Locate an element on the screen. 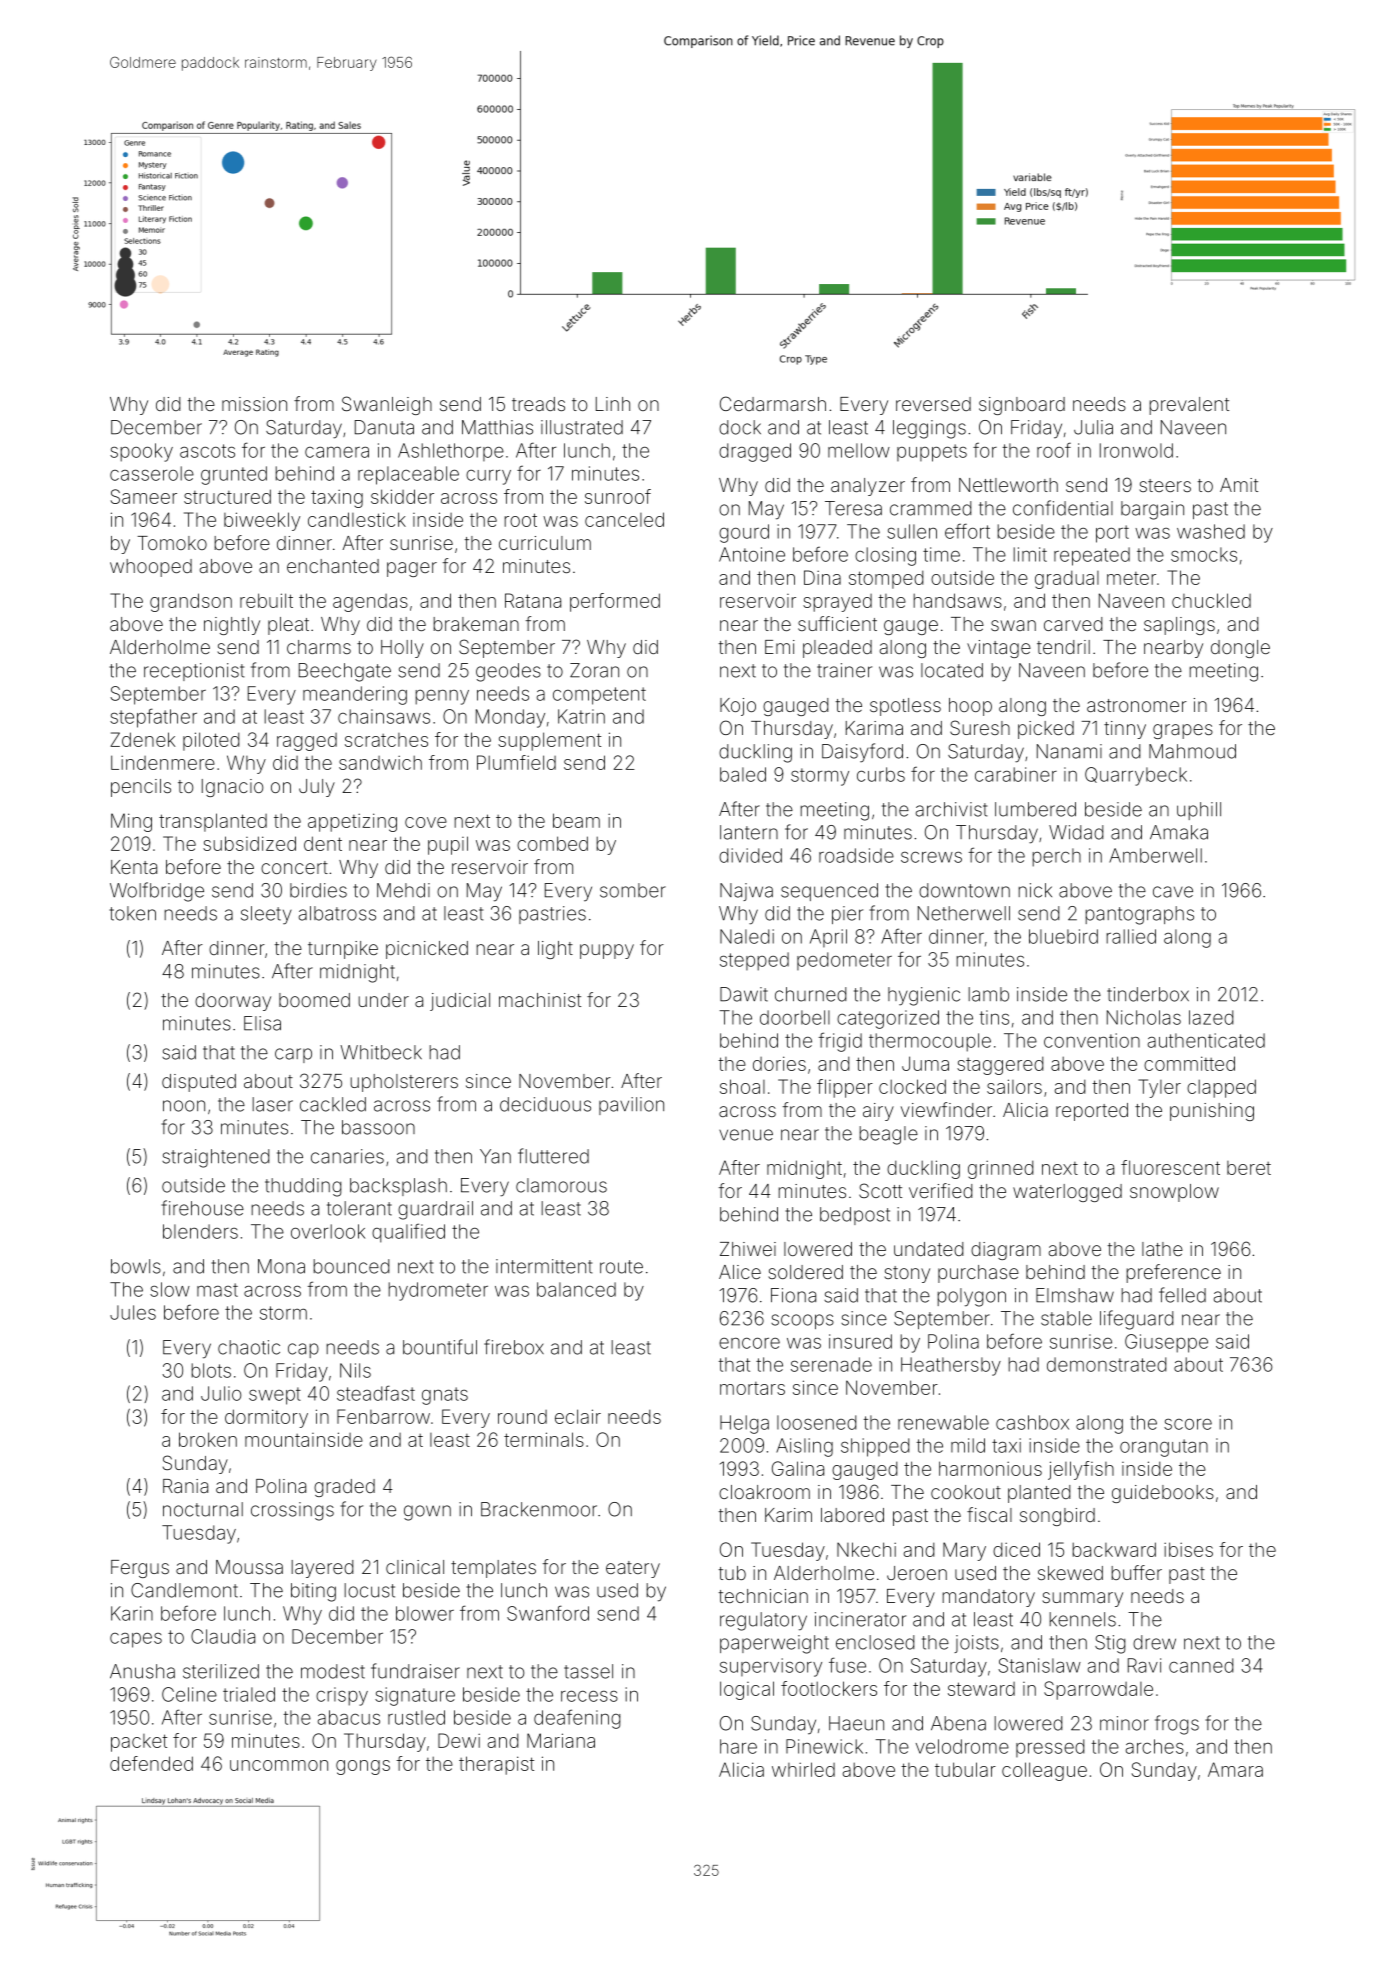 The width and height of the screenshot is (1386, 1969). encore is located at coordinates (749, 1343).
